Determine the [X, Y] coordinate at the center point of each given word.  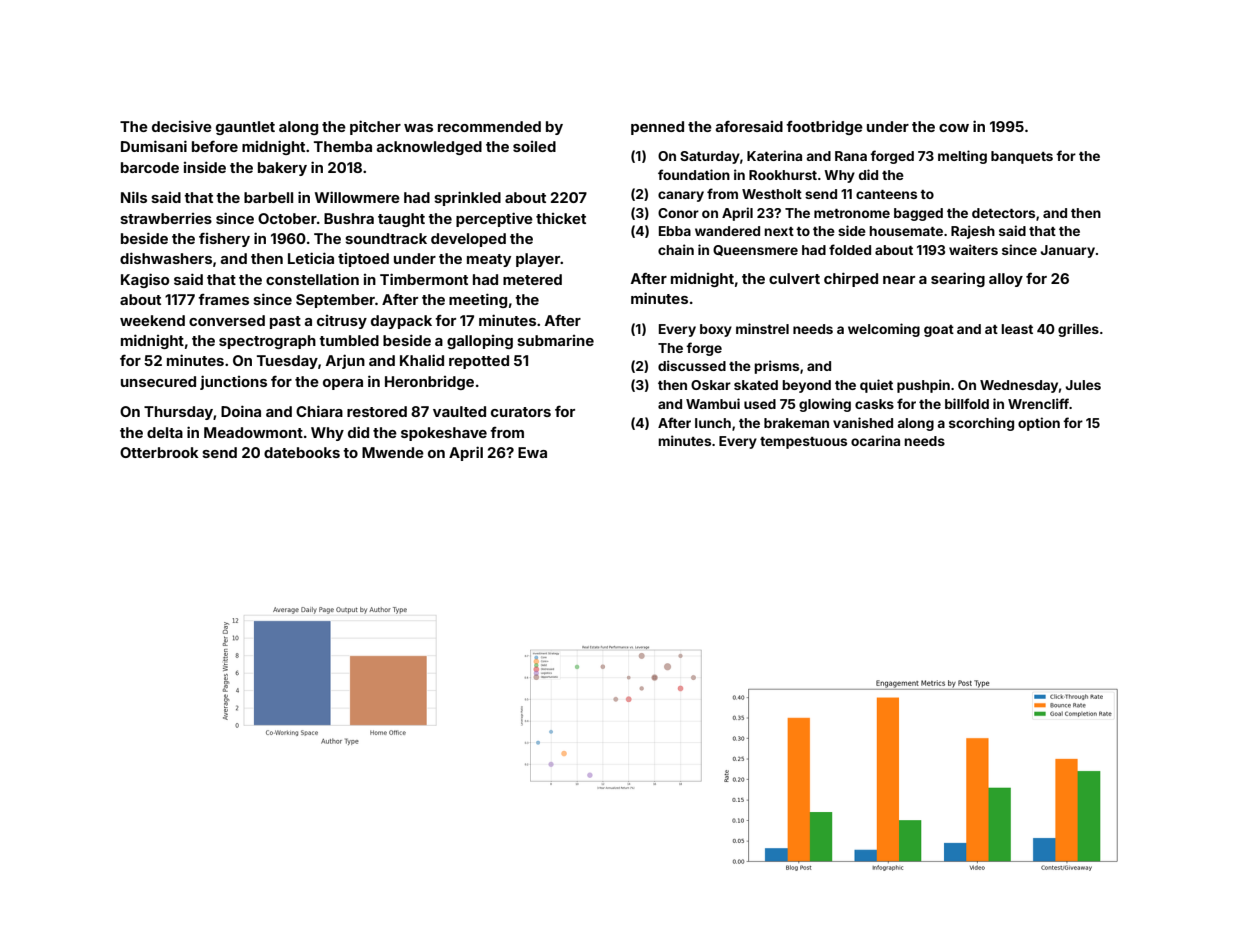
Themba [343, 146]
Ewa [532, 452]
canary [681, 196]
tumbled [349, 340]
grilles [1078, 330]
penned [657, 128]
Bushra [349, 218]
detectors [1003, 213]
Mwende [393, 452]
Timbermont [424, 279]
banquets [1022, 157]
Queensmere [755, 250]
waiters [973, 249]
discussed [692, 365]
